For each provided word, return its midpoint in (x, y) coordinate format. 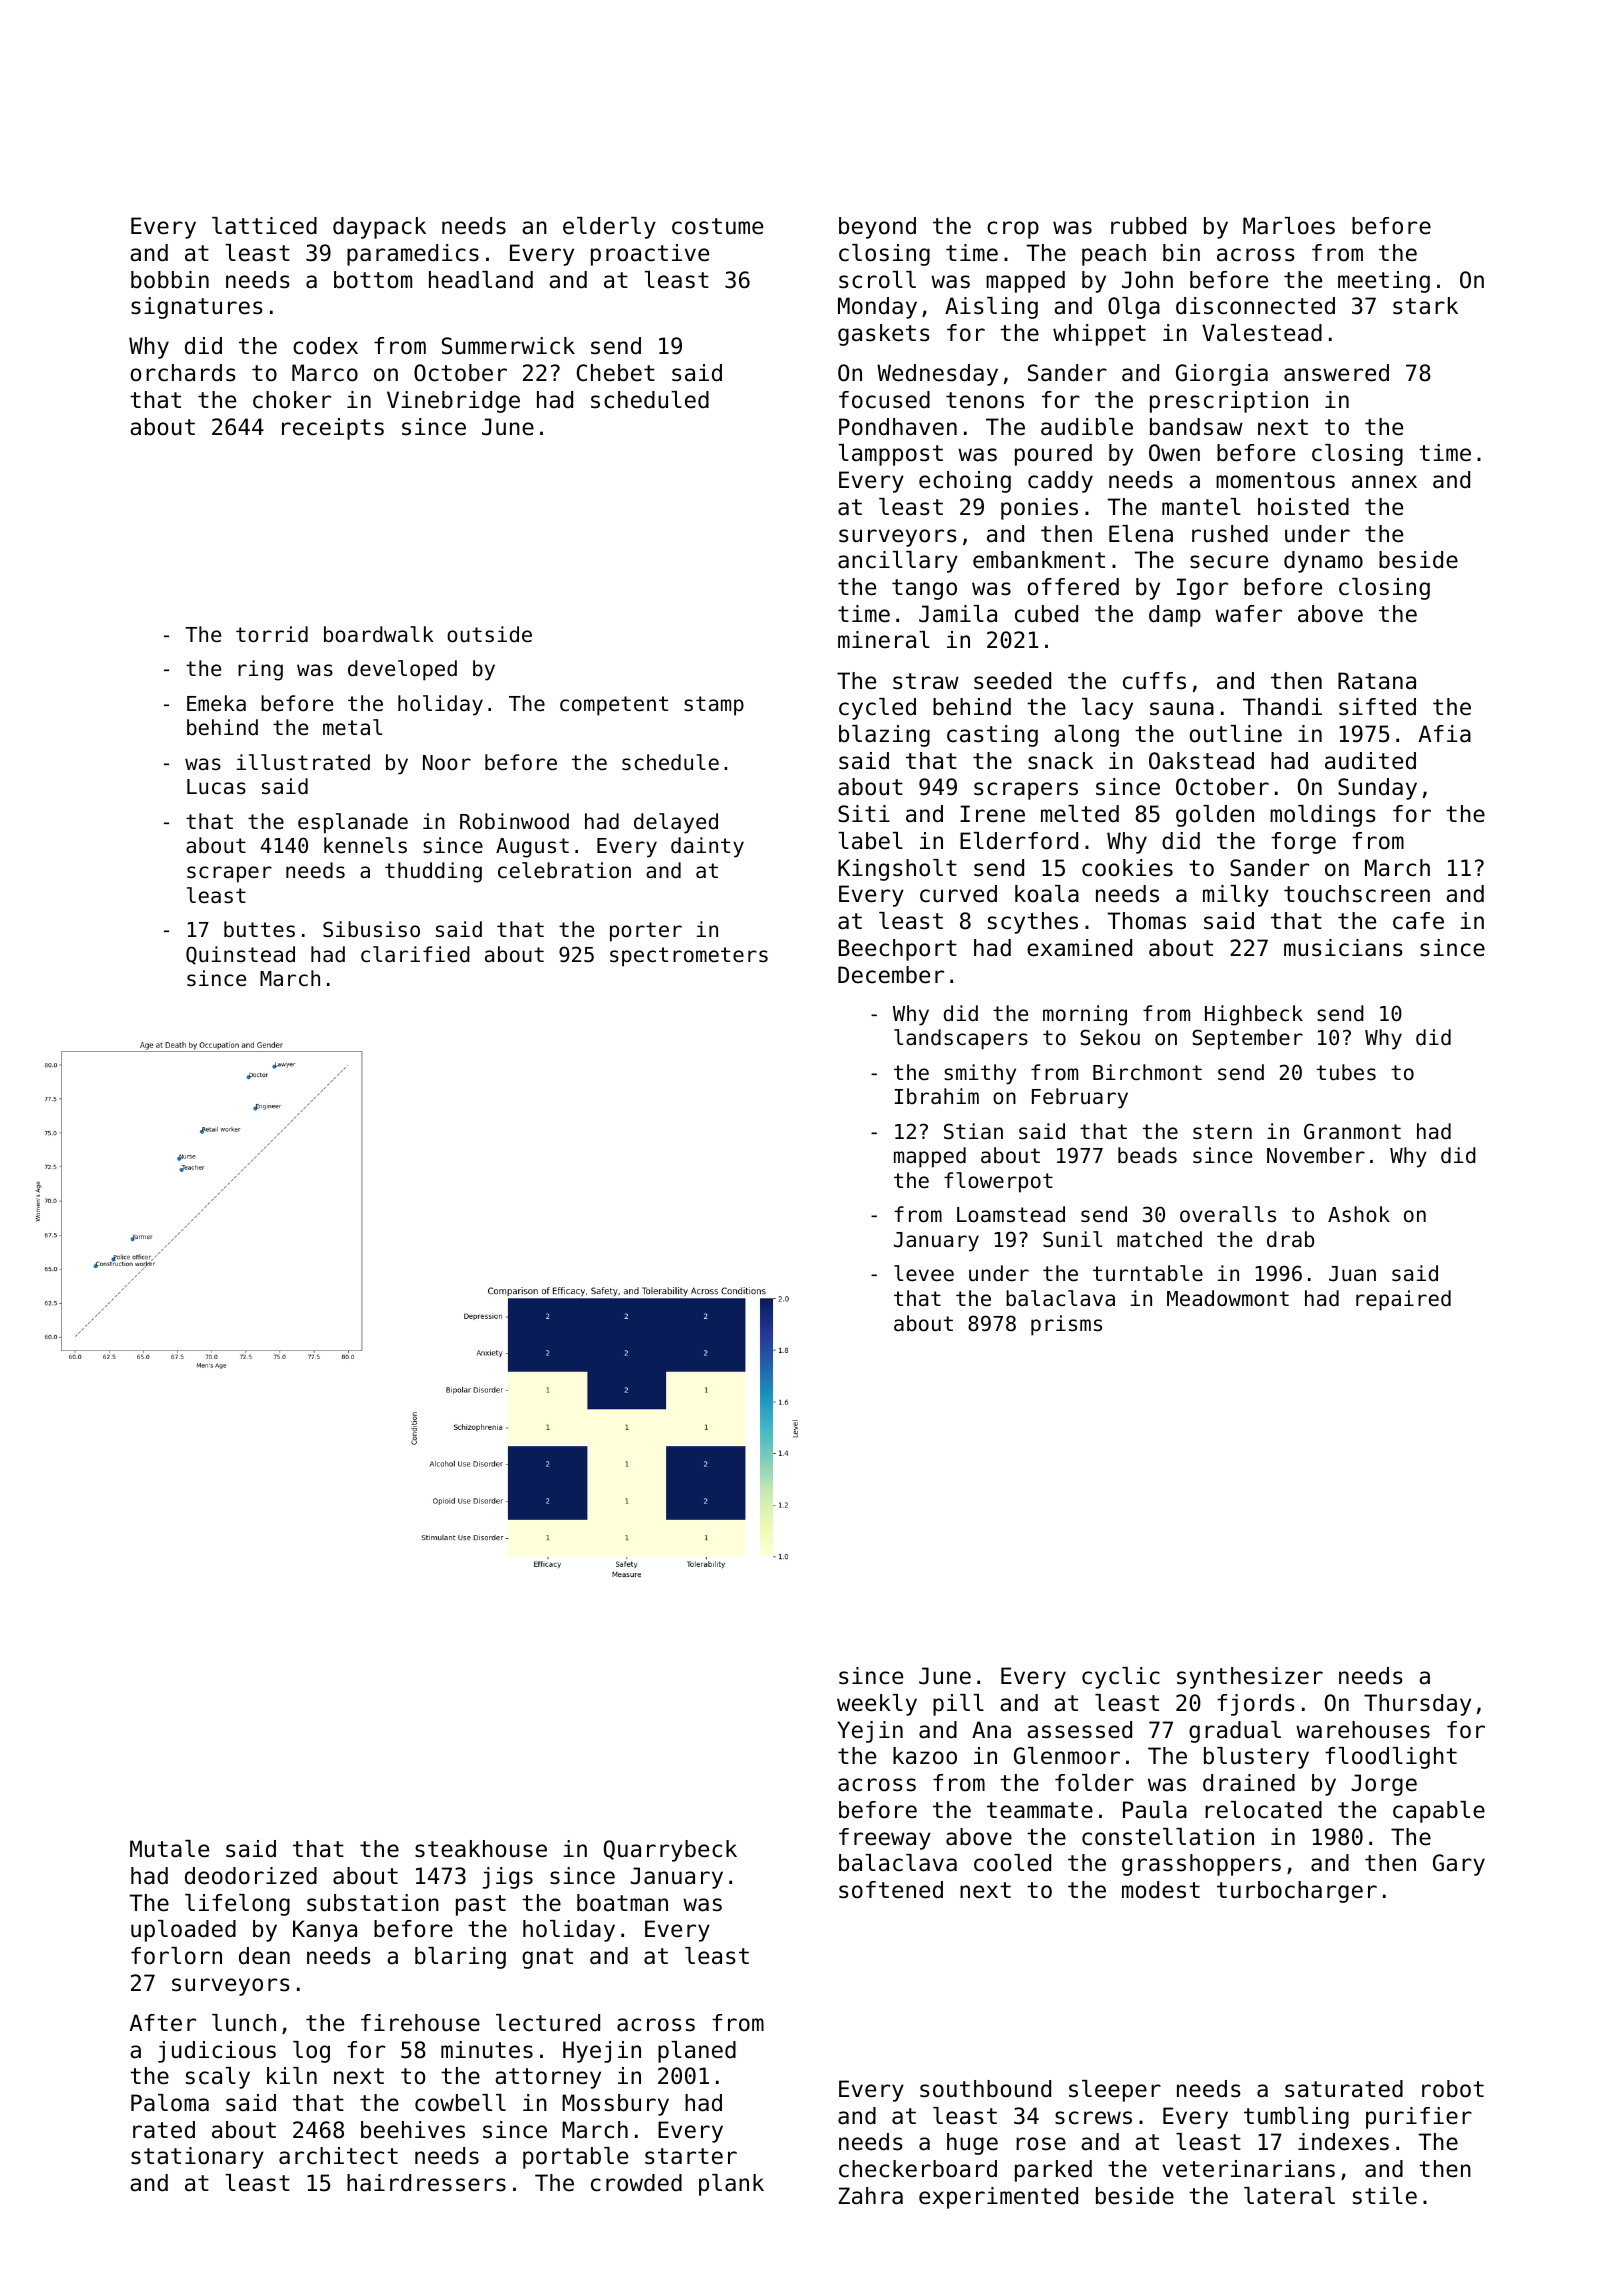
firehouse (420, 2023)
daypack (379, 228)
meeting (1384, 282)
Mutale (169, 1849)
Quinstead (240, 955)
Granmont (1352, 1131)
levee (924, 1273)
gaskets (884, 335)
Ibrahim (937, 1096)
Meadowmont (1228, 1298)
